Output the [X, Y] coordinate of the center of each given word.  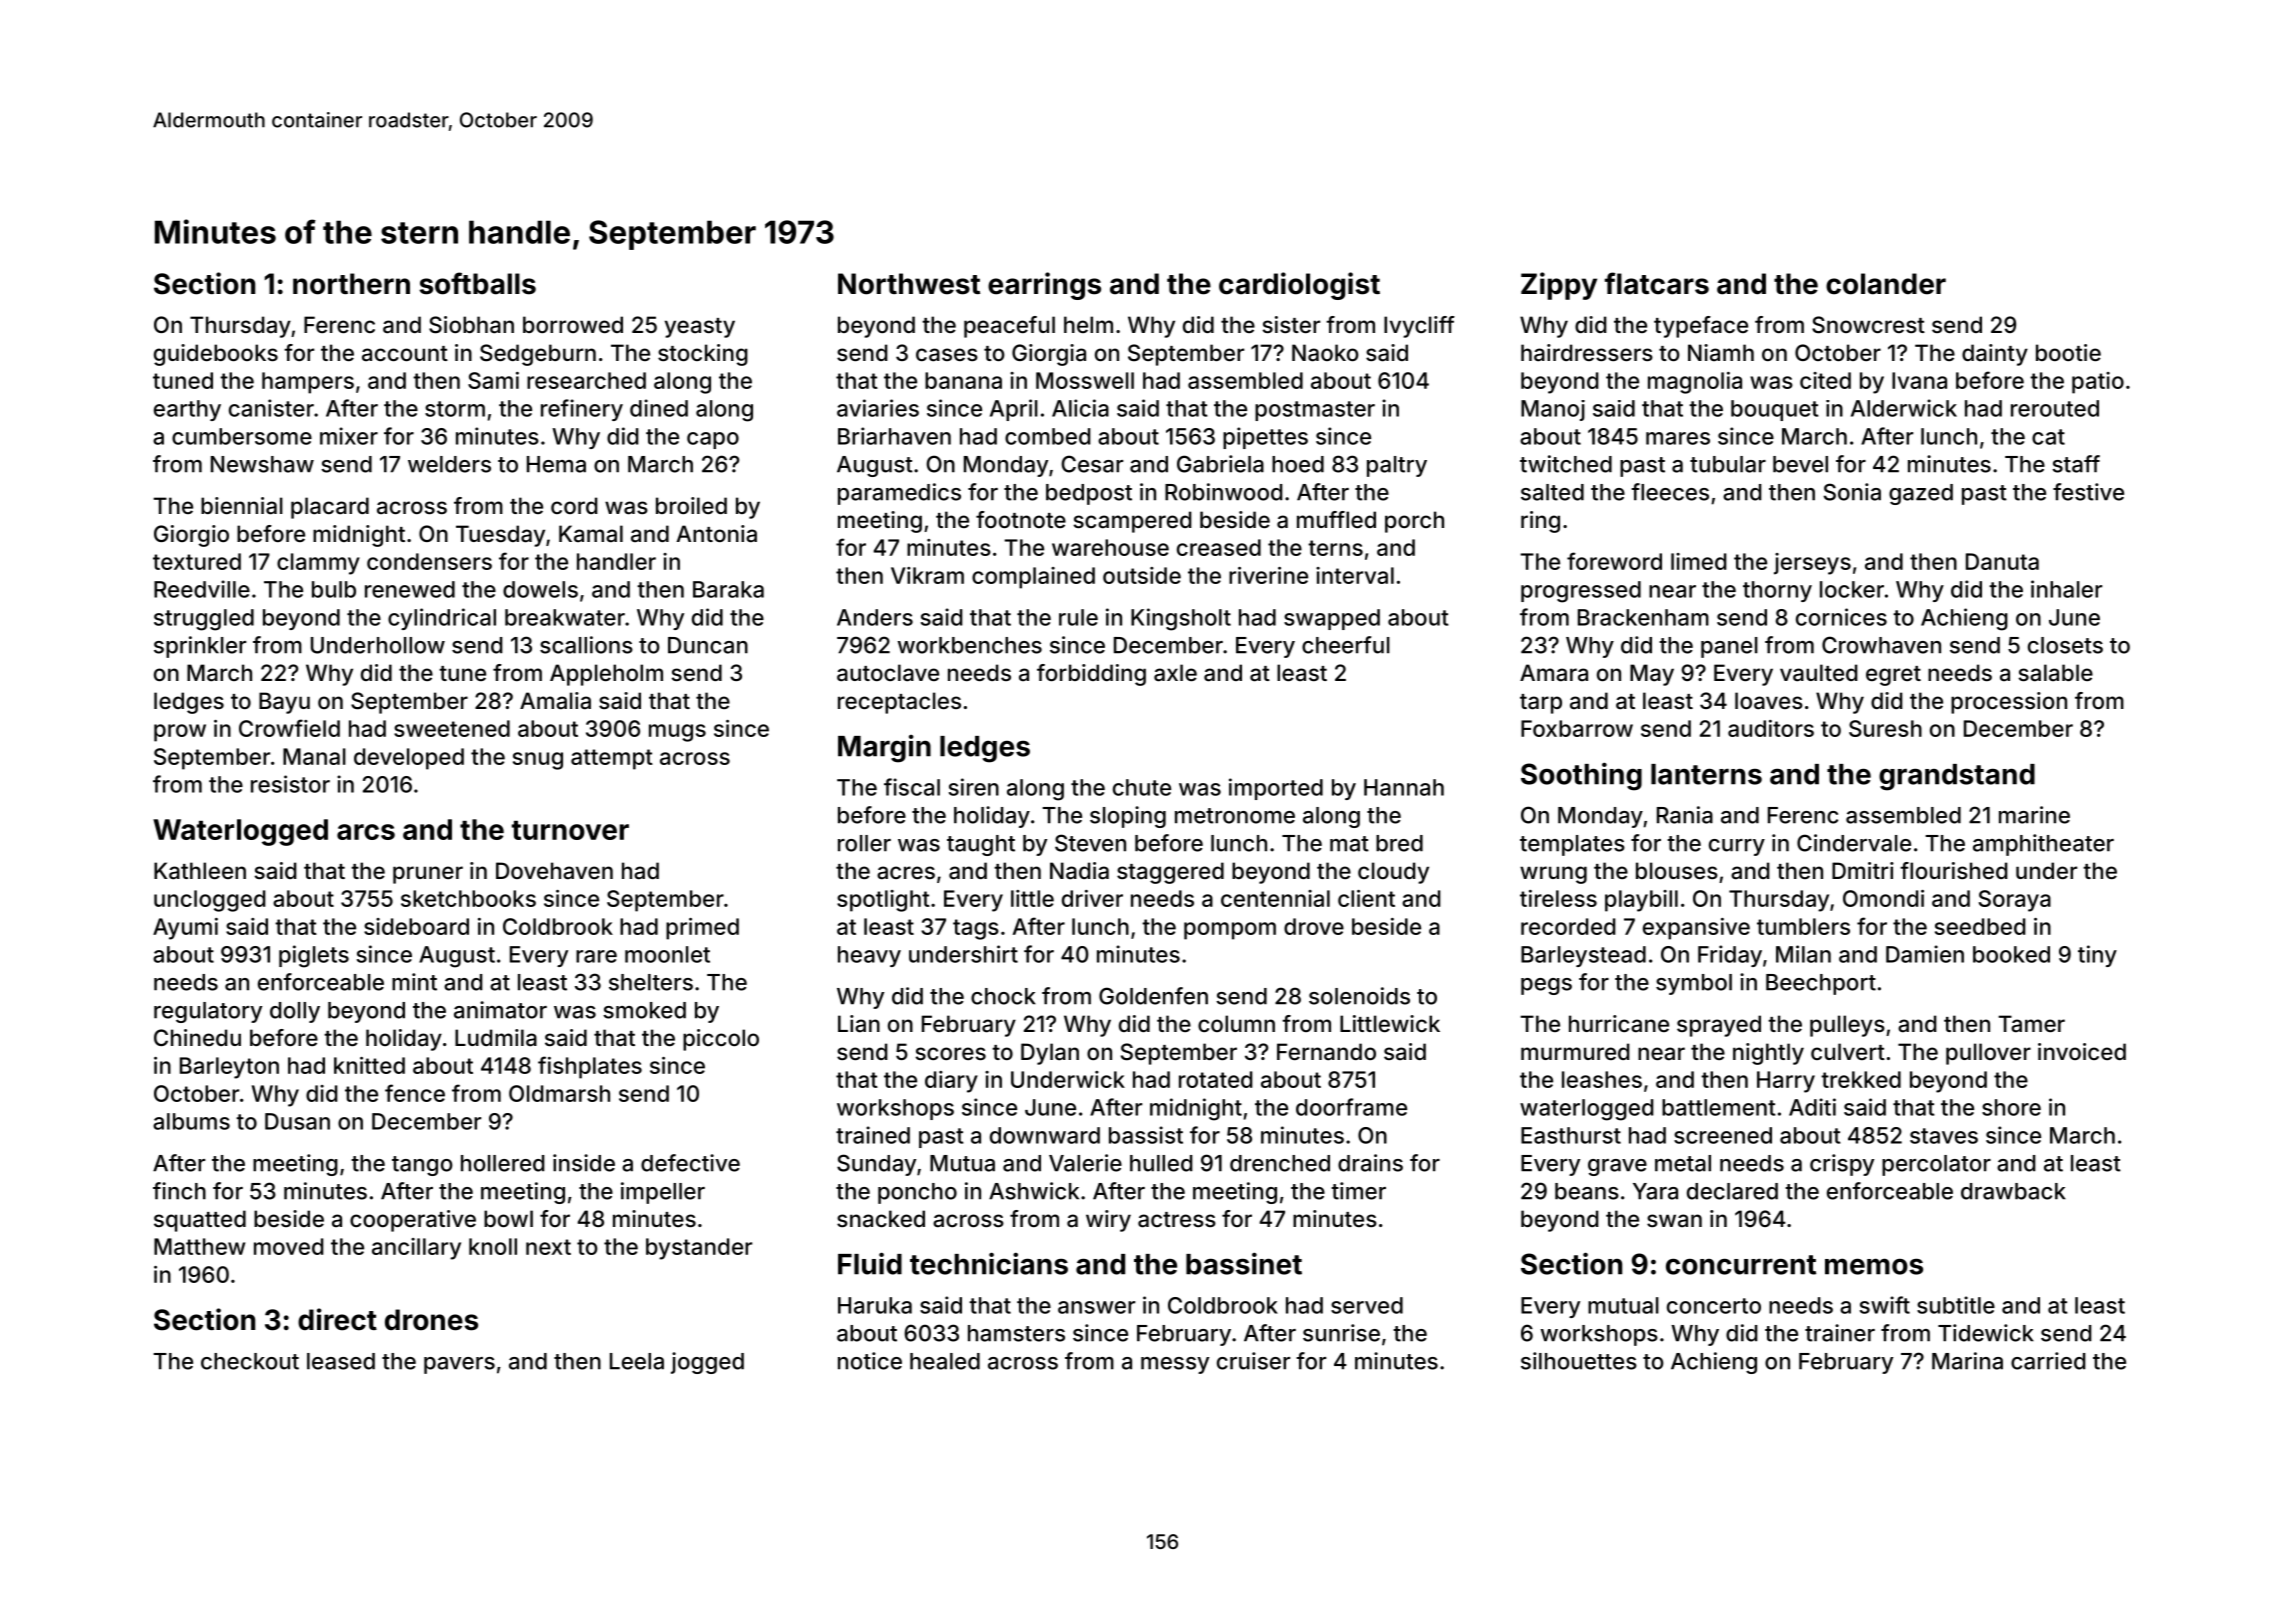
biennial [242, 506]
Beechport [1821, 984]
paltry [1397, 466]
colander [1886, 284]
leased [341, 1361]
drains [1370, 1163]
